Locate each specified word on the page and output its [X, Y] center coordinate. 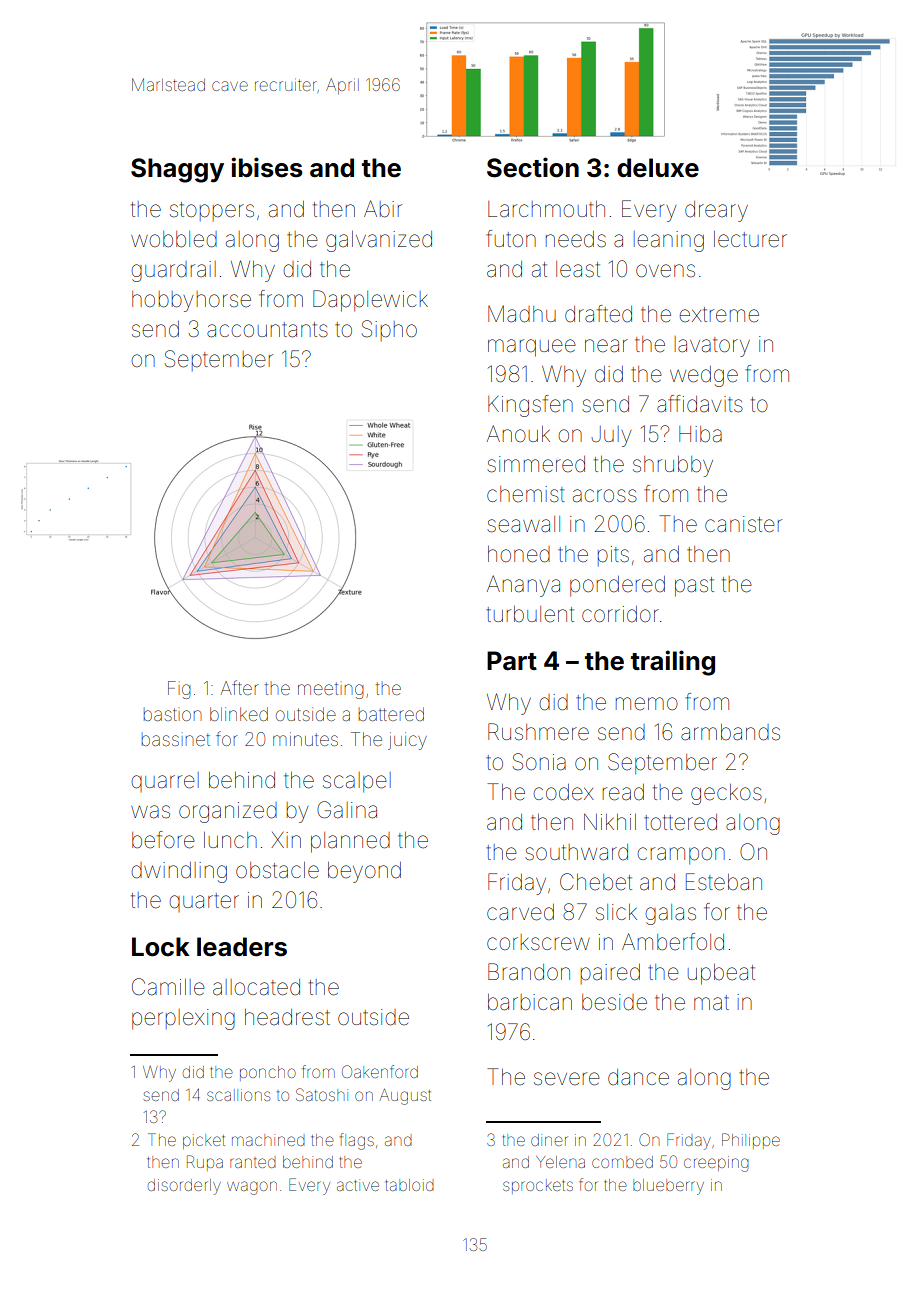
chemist [526, 494]
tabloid [409, 1185]
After [240, 687]
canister [743, 524]
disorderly [184, 1187]
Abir [383, 209]
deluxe [658, 168]
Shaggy [177, 170]
